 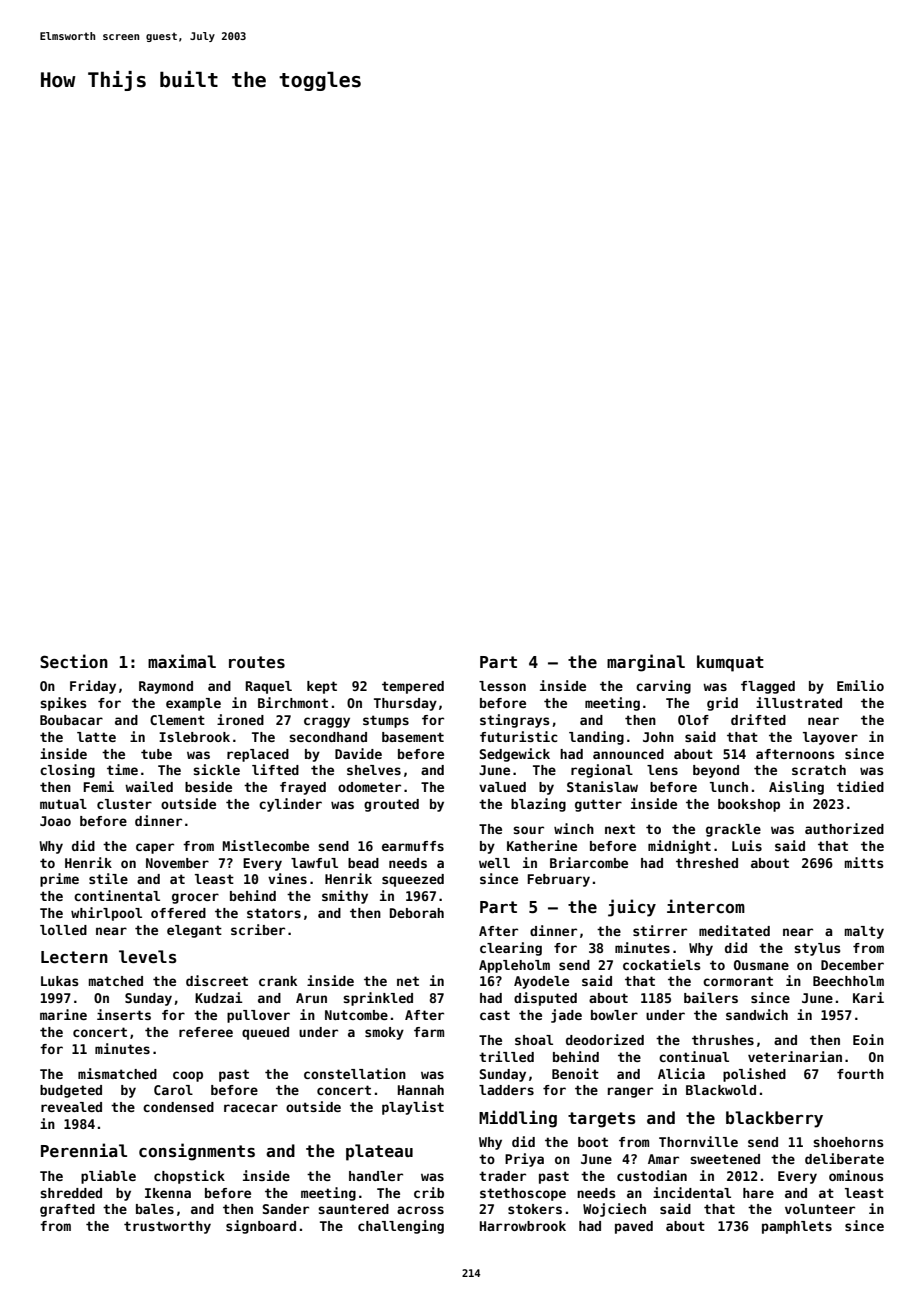 What do you see at coordinates (108, 1177) in the page?
I see `pliable` at bounding box center [108, 1177].
